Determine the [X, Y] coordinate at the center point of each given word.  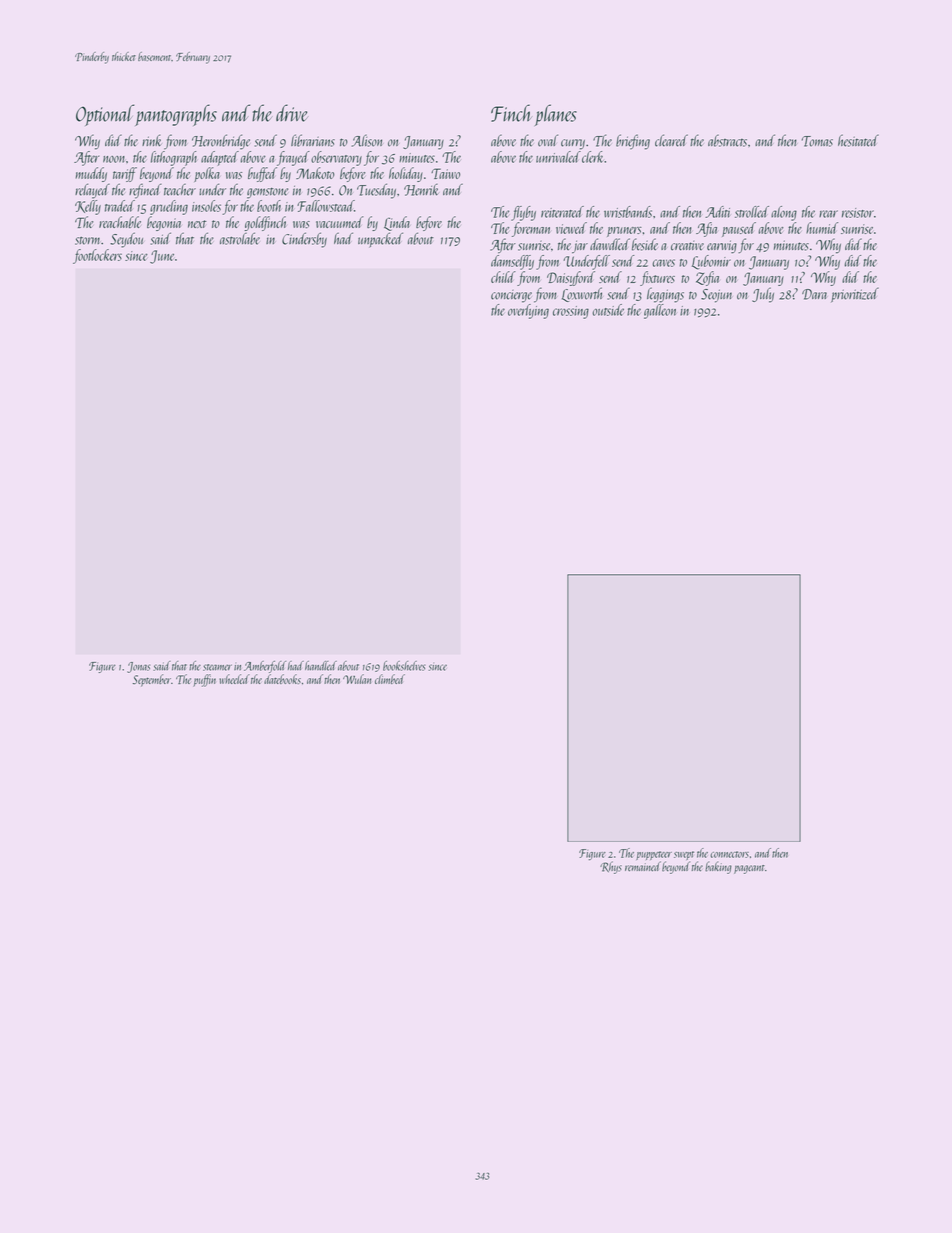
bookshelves [404, 666]
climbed [390, 679]
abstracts [727, 140]
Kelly [88, 207]
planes [556, 115]
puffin [204, 680]
